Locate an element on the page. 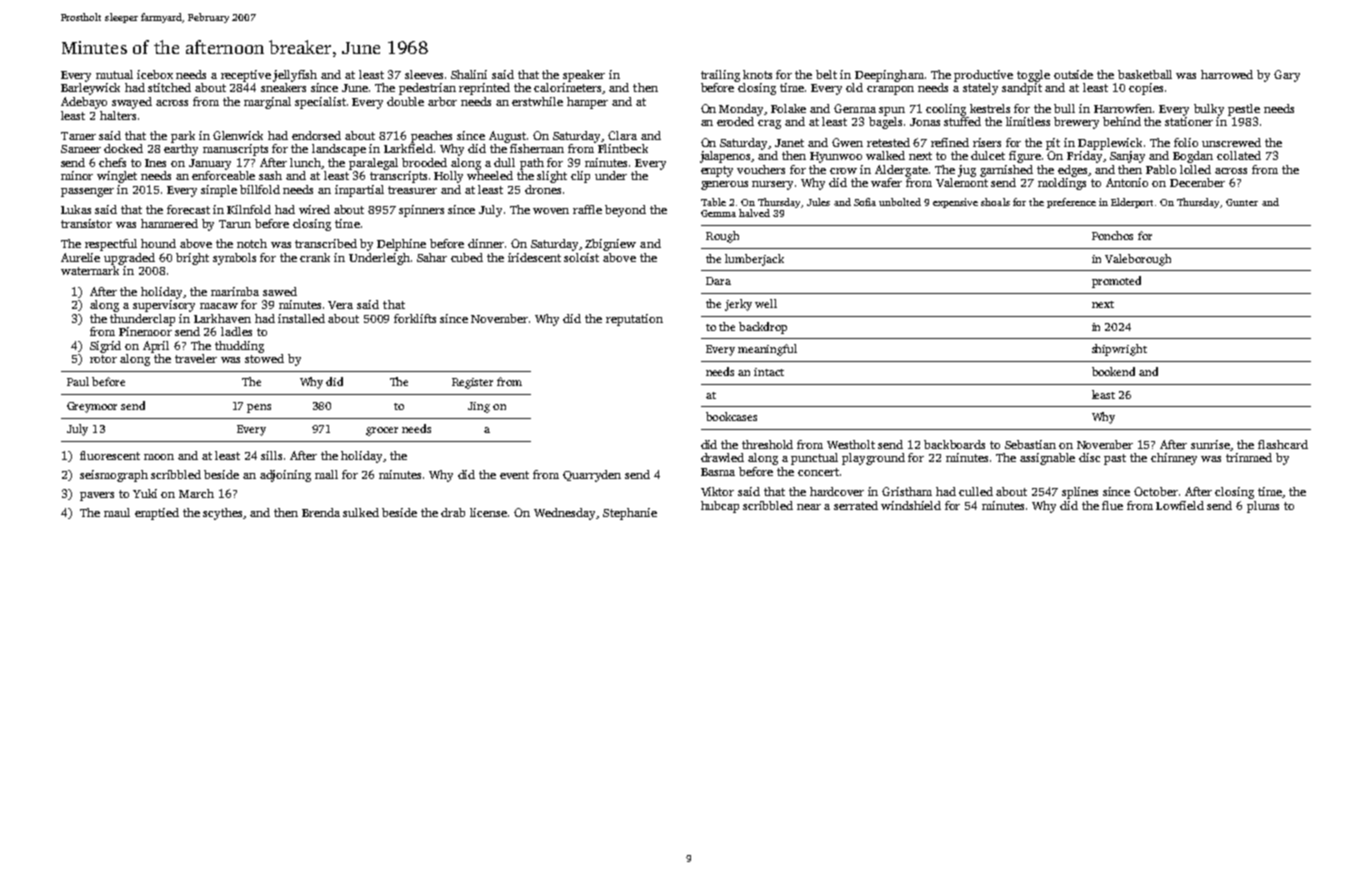 The width and height of the image is (1372, 887). mall is located at coordinates (326, 474).
